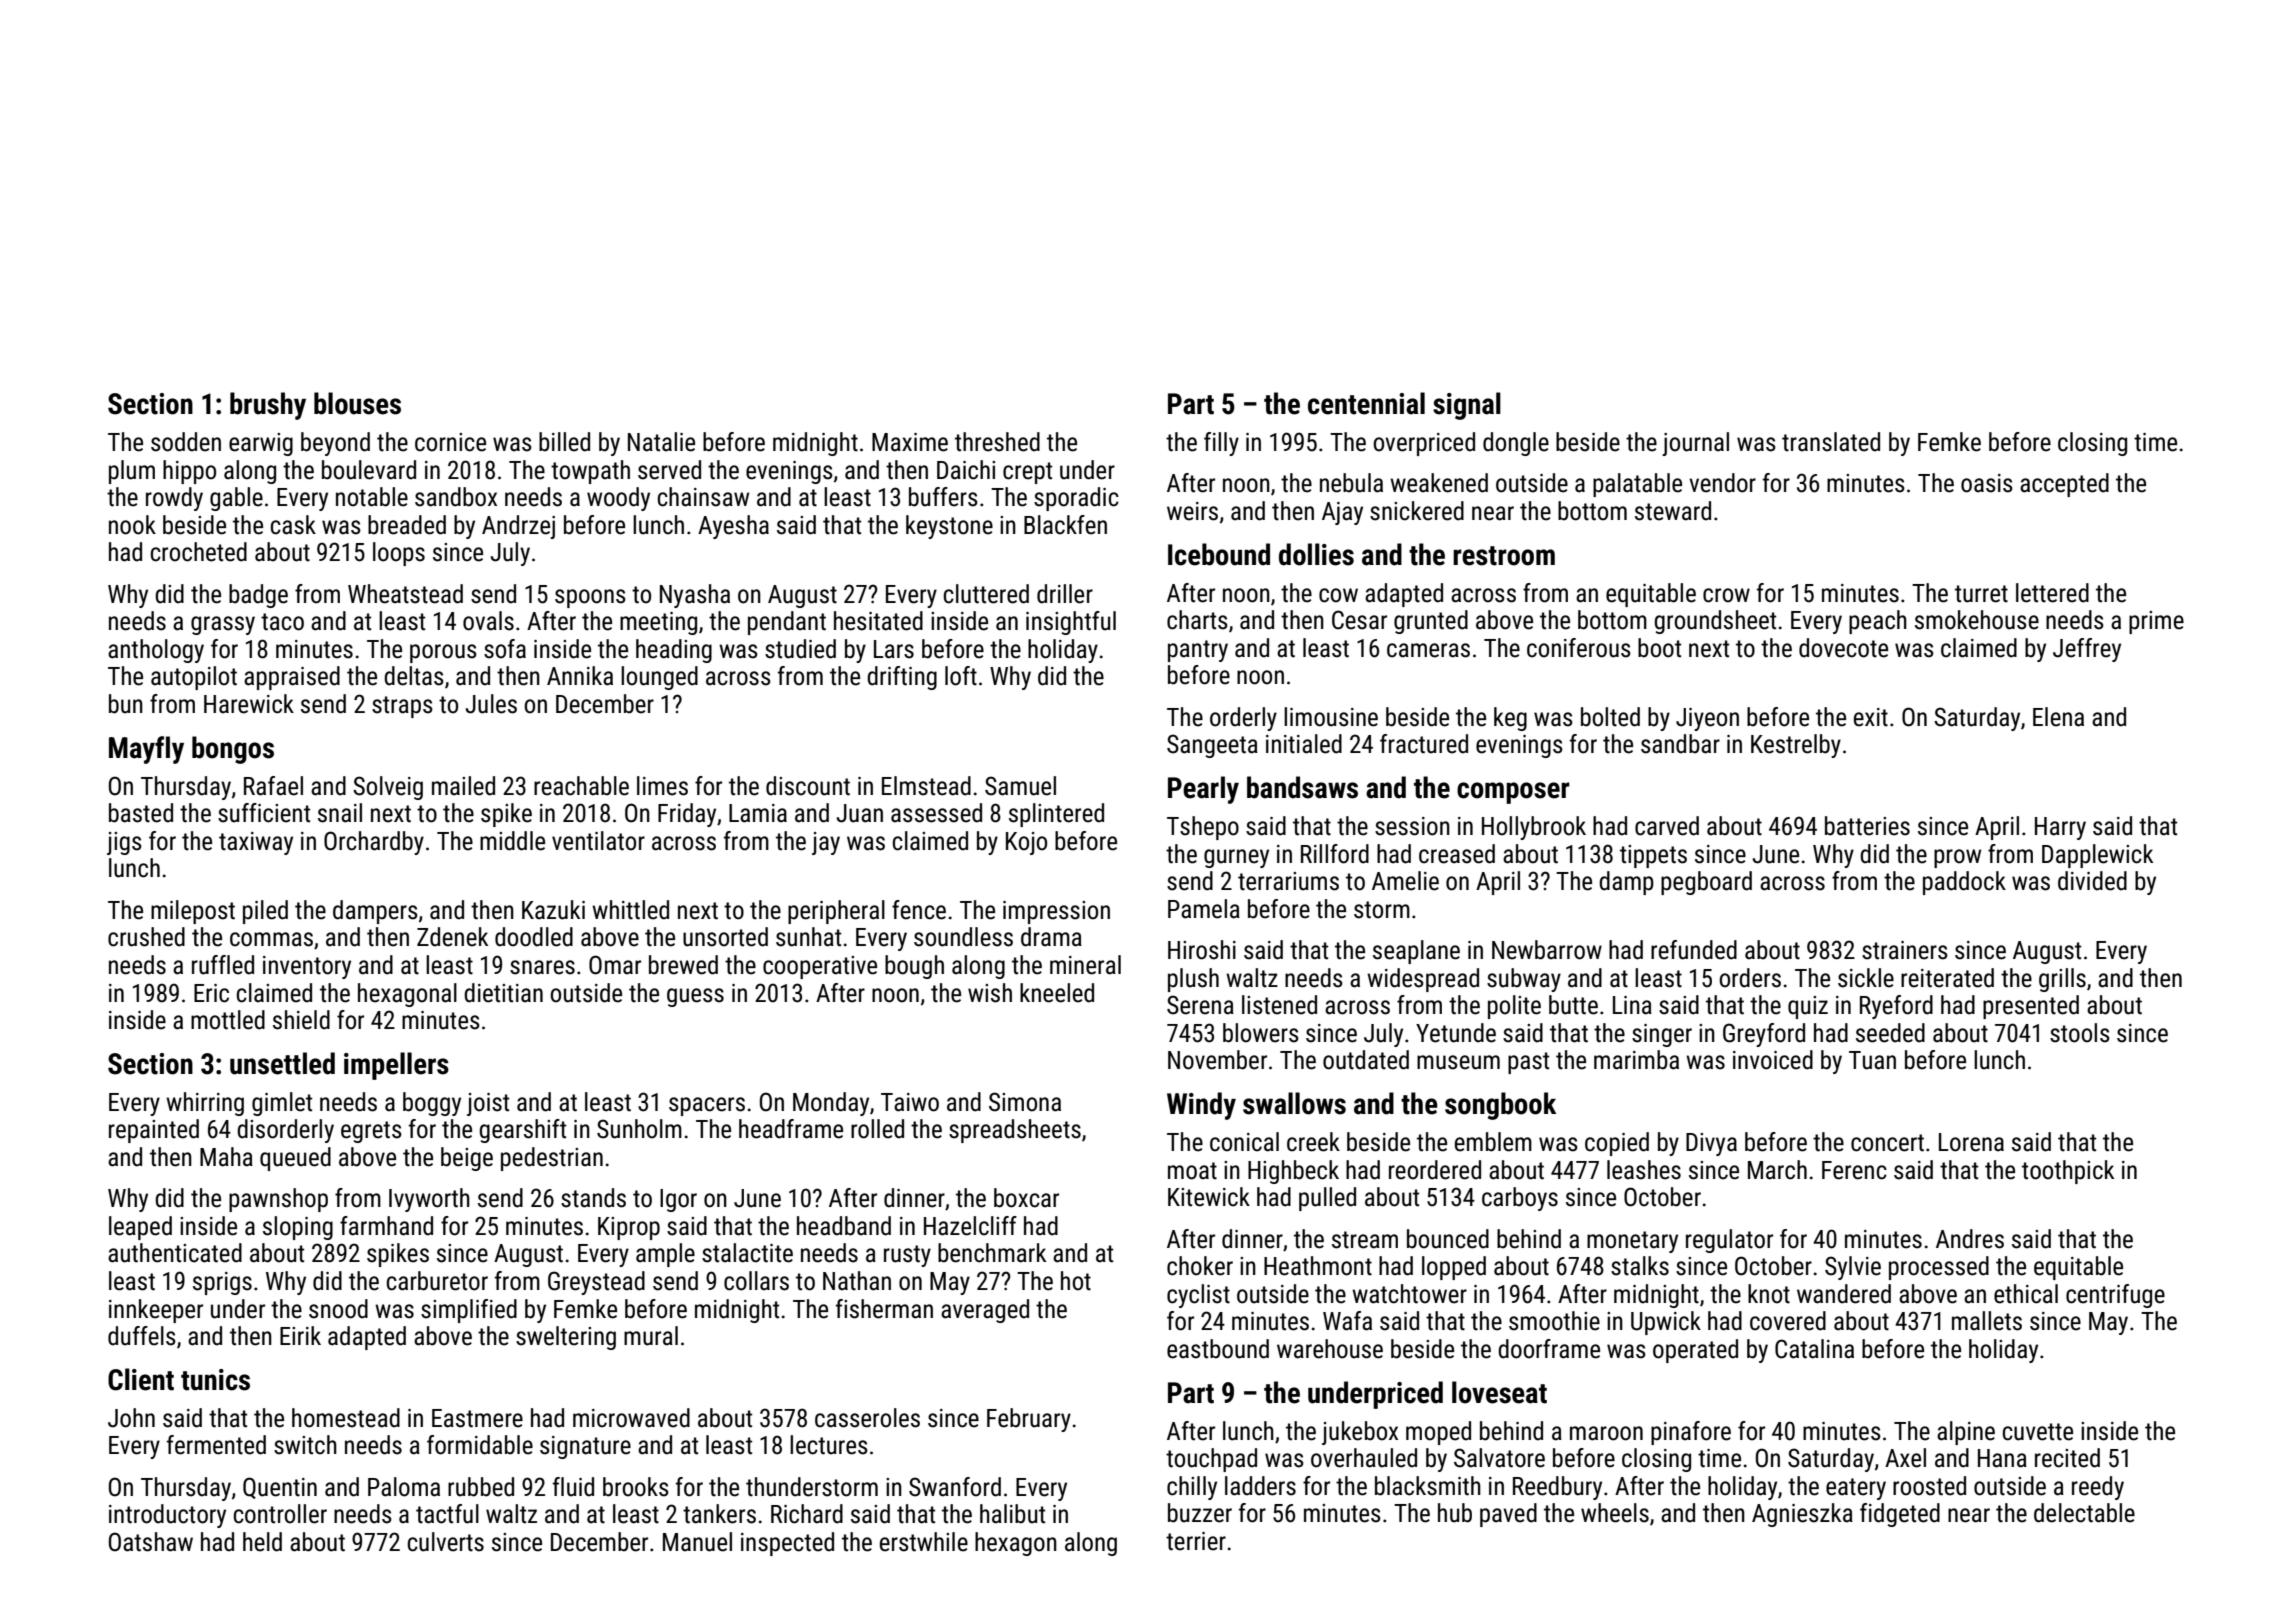 Image resolution: width=2295 pixels, height=1623 pixels. I want to click on knot, so click(1769, 1294).
